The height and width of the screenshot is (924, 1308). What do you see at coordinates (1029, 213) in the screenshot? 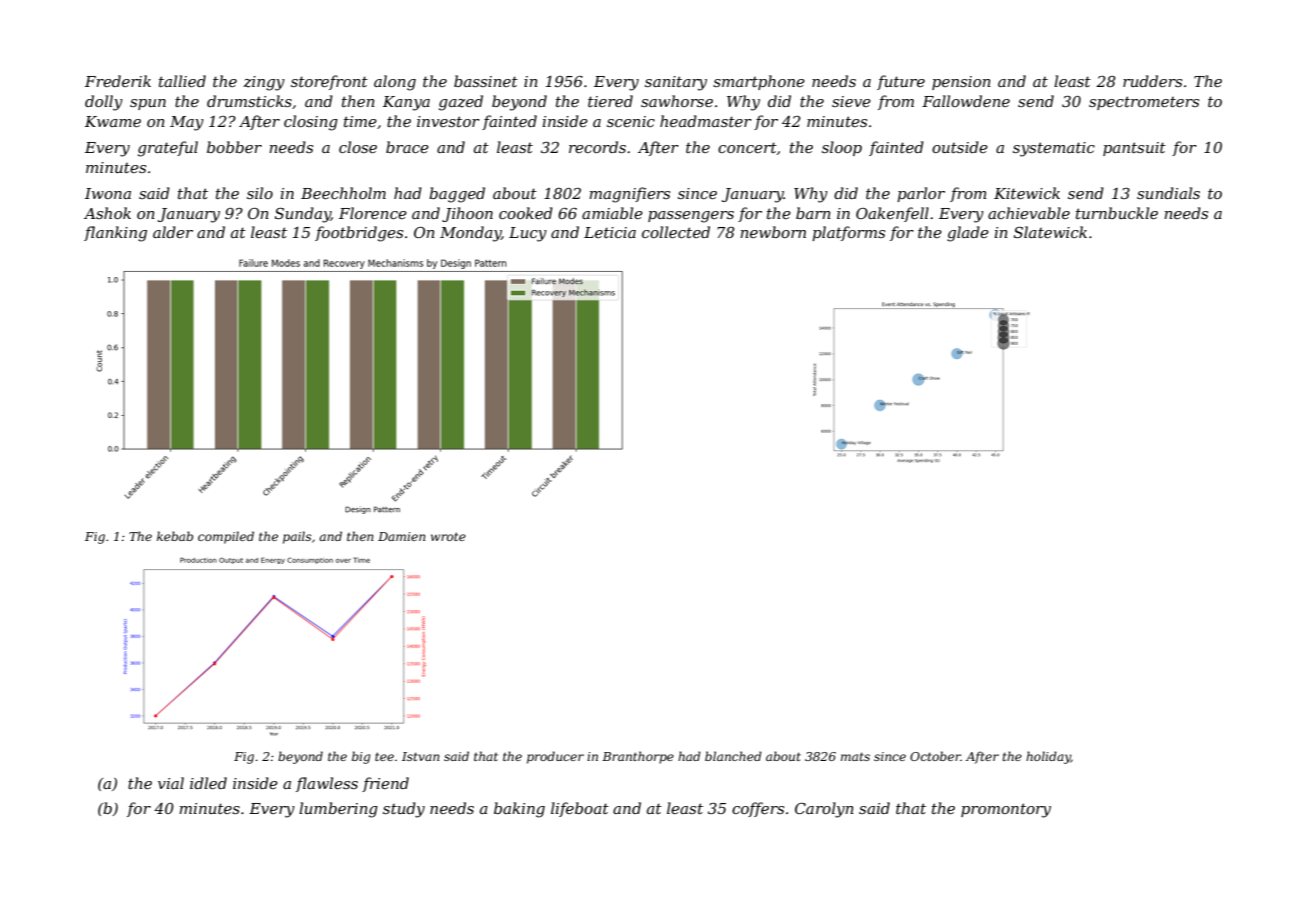
I see `achievable` at bounding box center [1029, 213].
